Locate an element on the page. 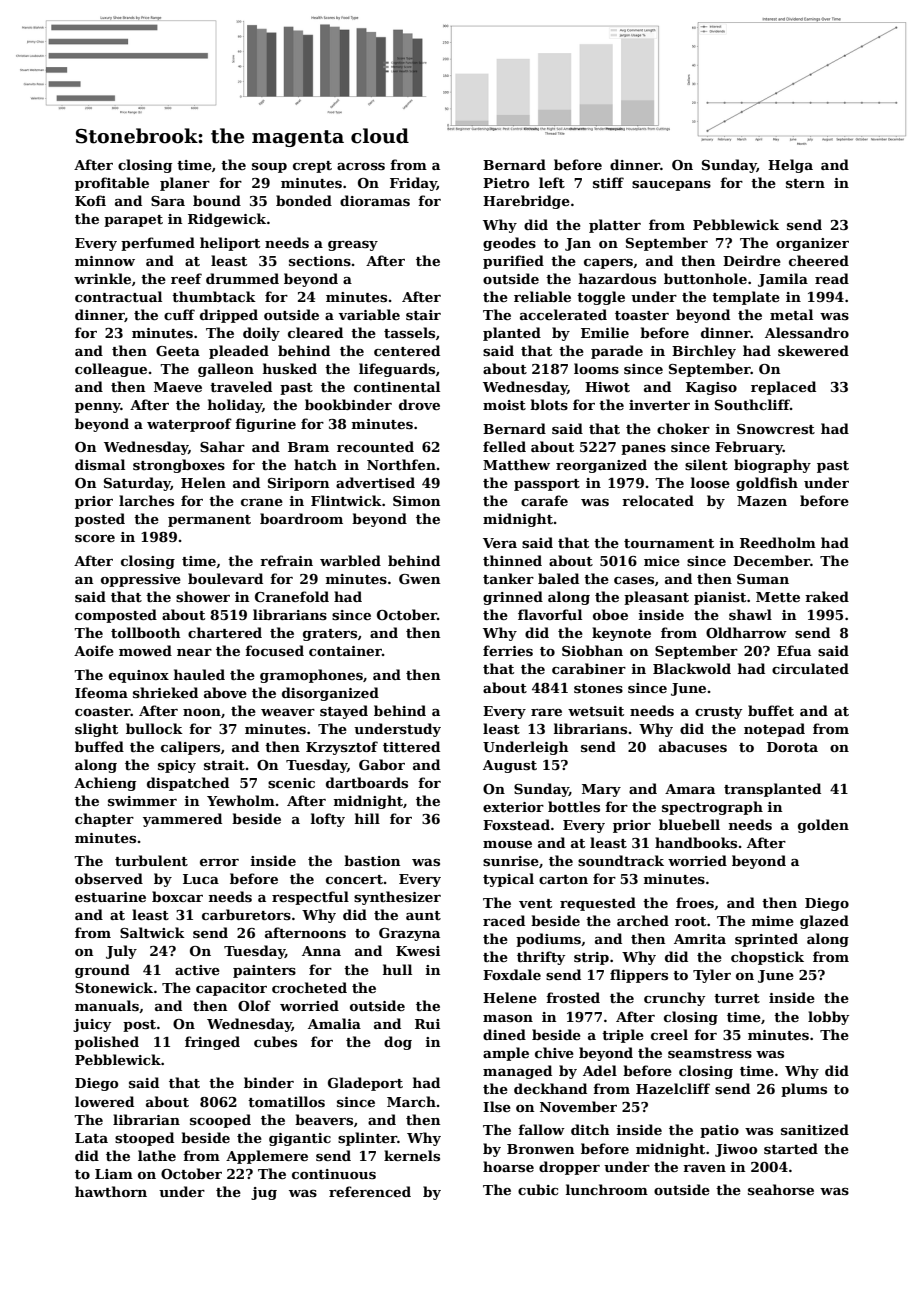 The height and width of the page is (1308, 924). dropper is located at coordinates (569, 1168).
